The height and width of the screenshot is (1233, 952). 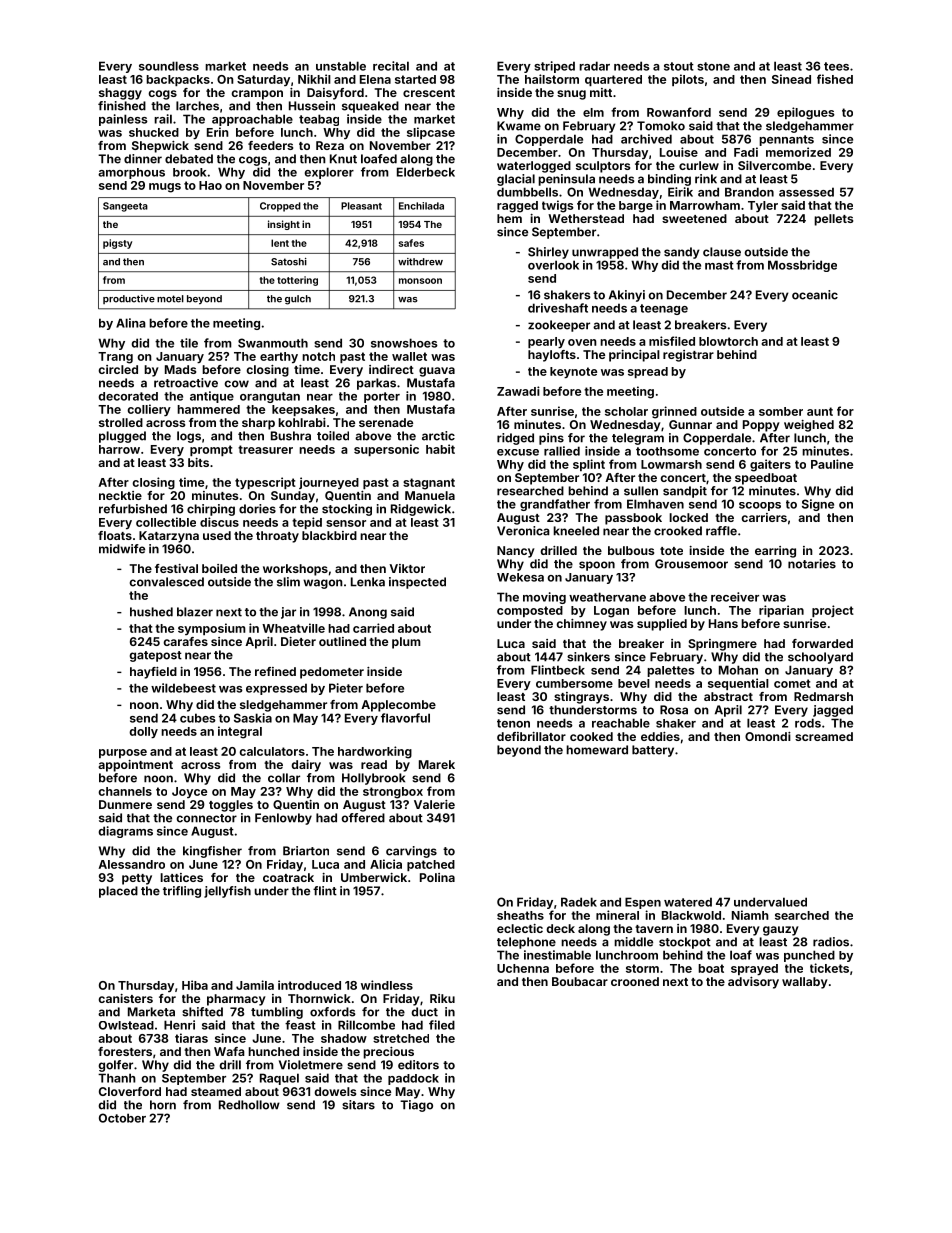 What do you see at coordinates (806, 113) in the screenshot?
I see `epilogues` at bounding box center [806, 113].
